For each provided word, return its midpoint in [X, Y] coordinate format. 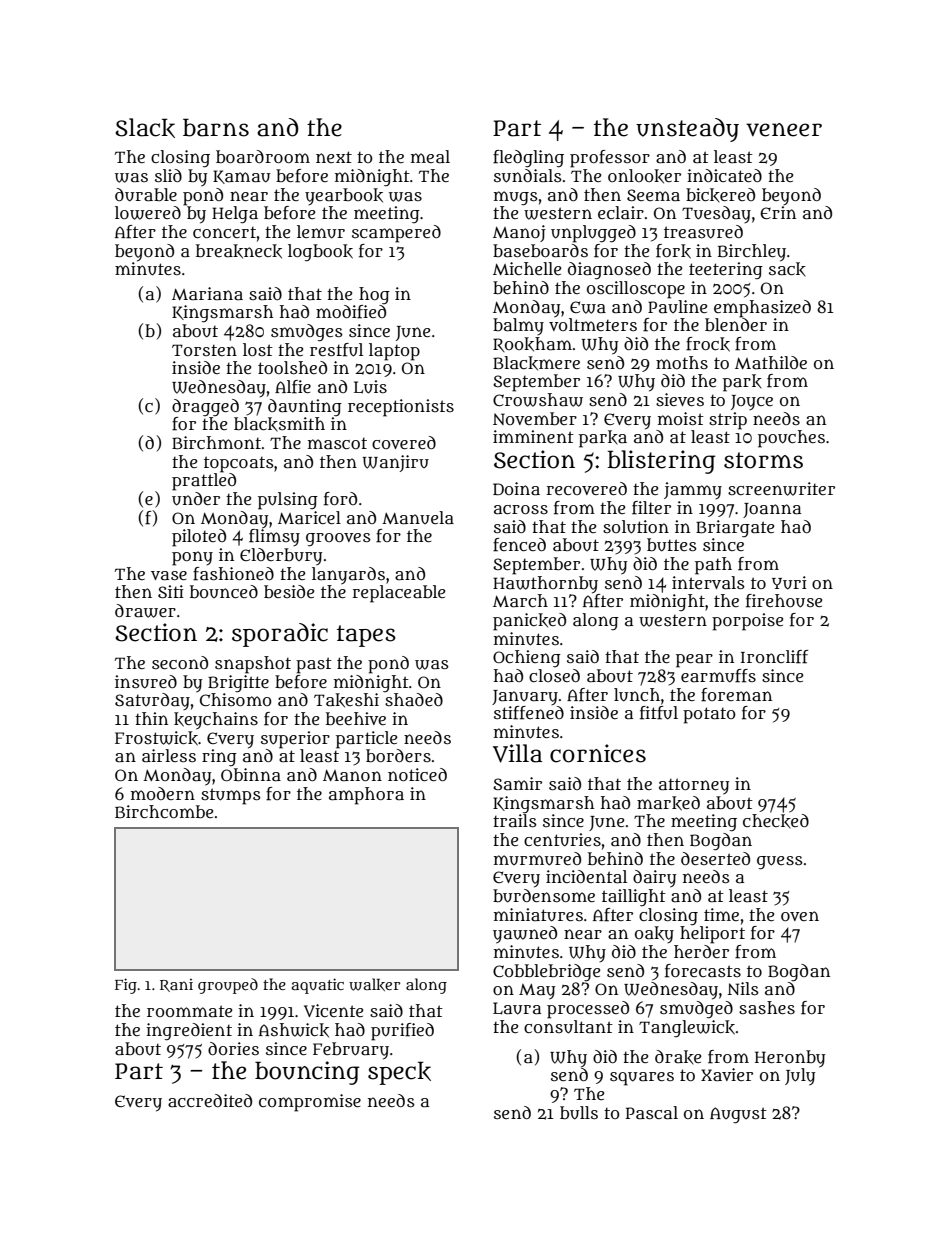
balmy [518, 326]
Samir [517, 783]
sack [787, 269]
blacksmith [279, 424]
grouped [228, 986]
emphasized [762, 308]
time [721, 914]
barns [216, 127]
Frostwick [156, 738]
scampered [396, 234]
